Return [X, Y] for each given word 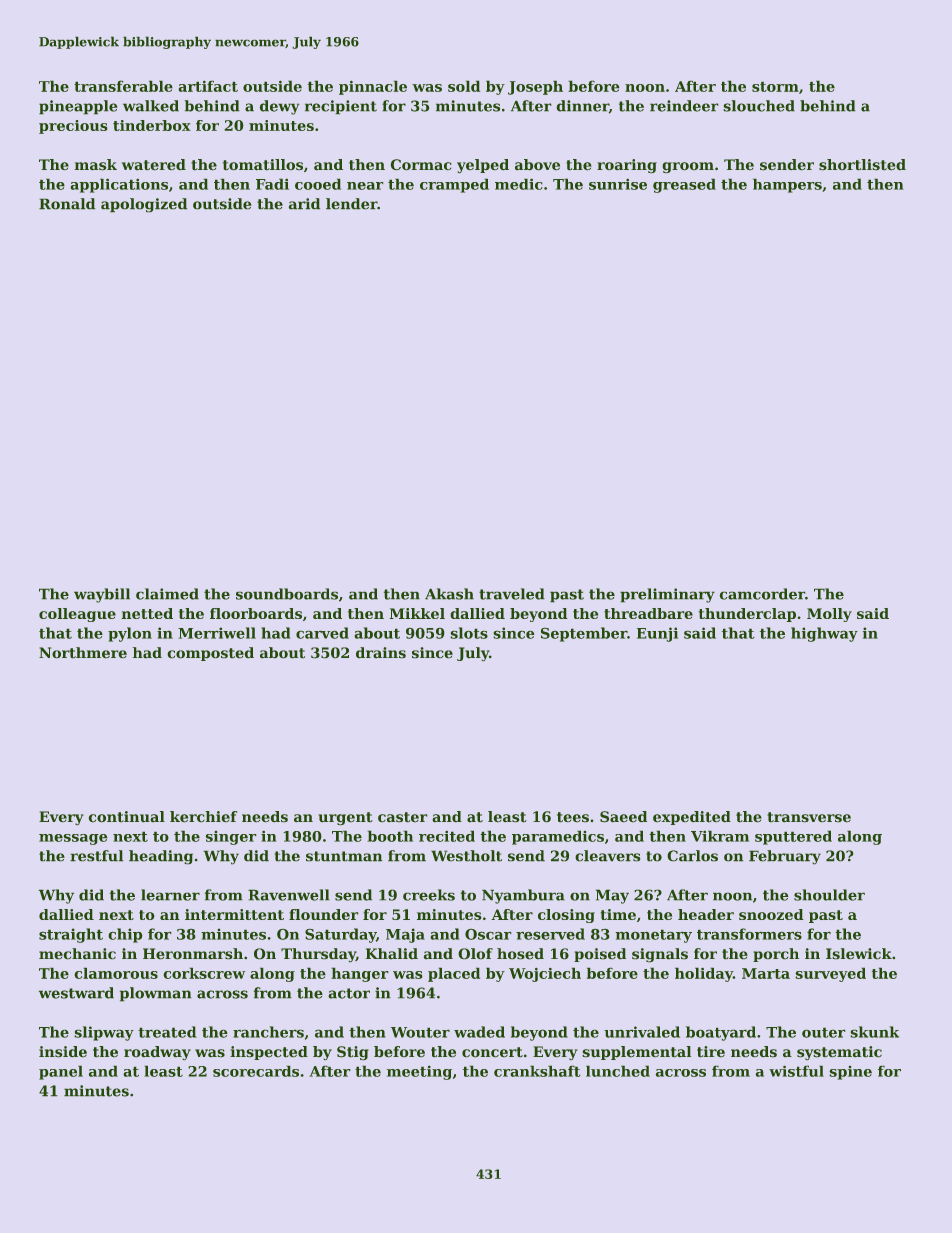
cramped [454, 185]
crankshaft [537, 1071]
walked [151, 106]
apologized [144, 205]
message [73, 839]
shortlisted [862, 165]
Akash [449, 594]
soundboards [287, 594]
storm [775, 86]
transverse [809, 817]
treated [167, 1032]
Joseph [535, 87]
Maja [405, 935]
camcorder [762, 594]
